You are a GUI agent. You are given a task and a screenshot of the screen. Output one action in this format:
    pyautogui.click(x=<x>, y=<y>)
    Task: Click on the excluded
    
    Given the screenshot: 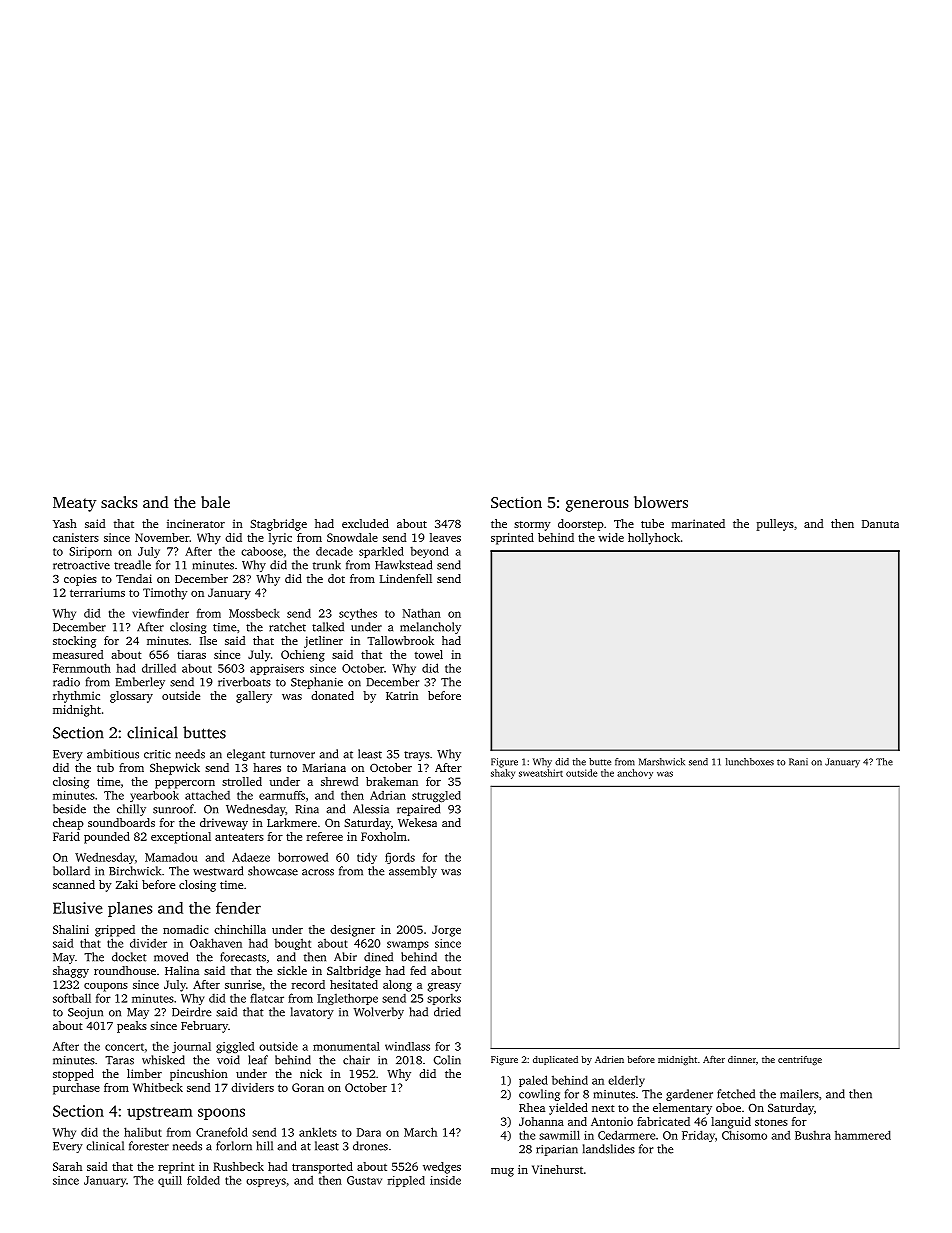 What is the action you would take?
    pyautogui.click(x=365, y=523)
